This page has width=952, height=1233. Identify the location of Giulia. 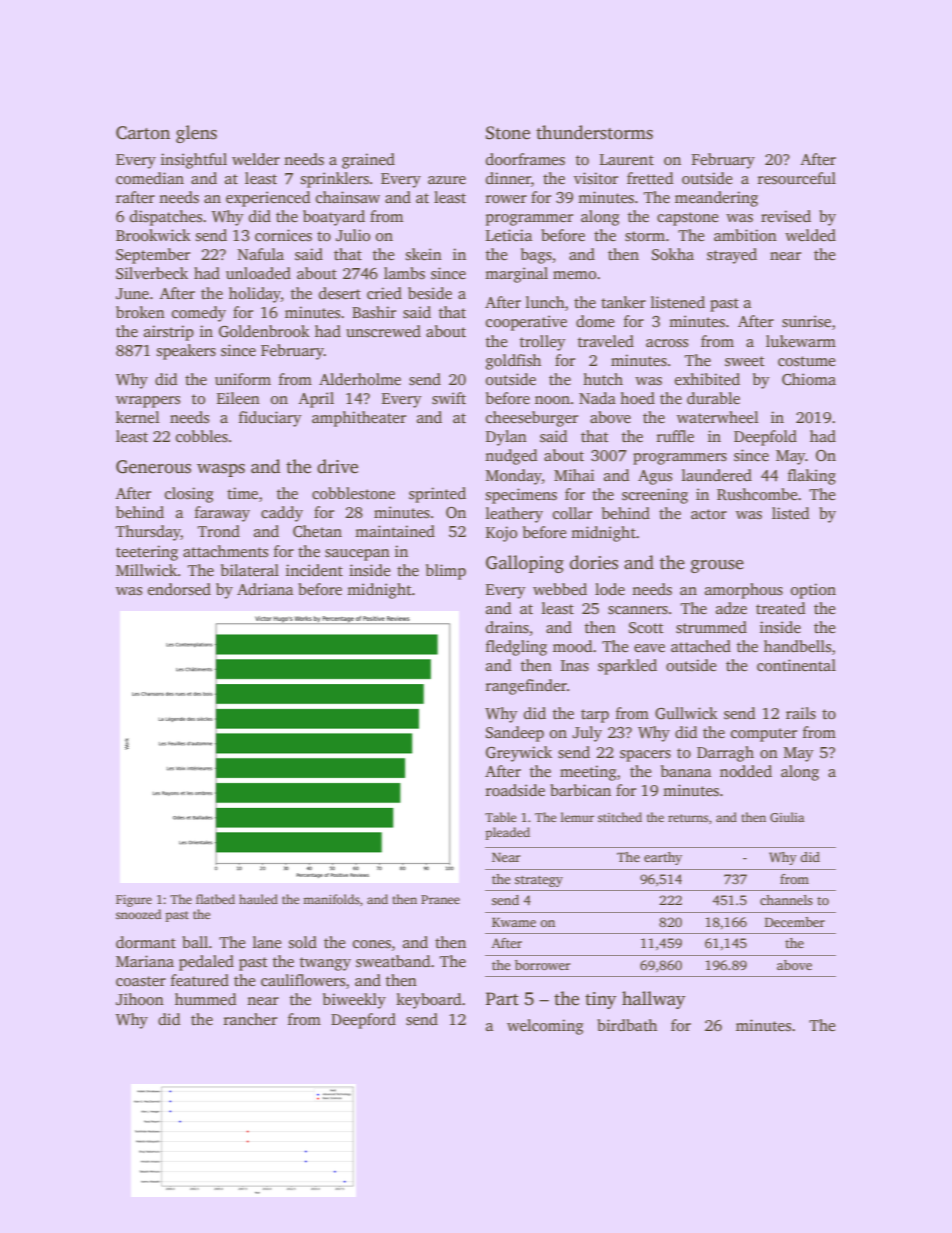
(787, 817).
